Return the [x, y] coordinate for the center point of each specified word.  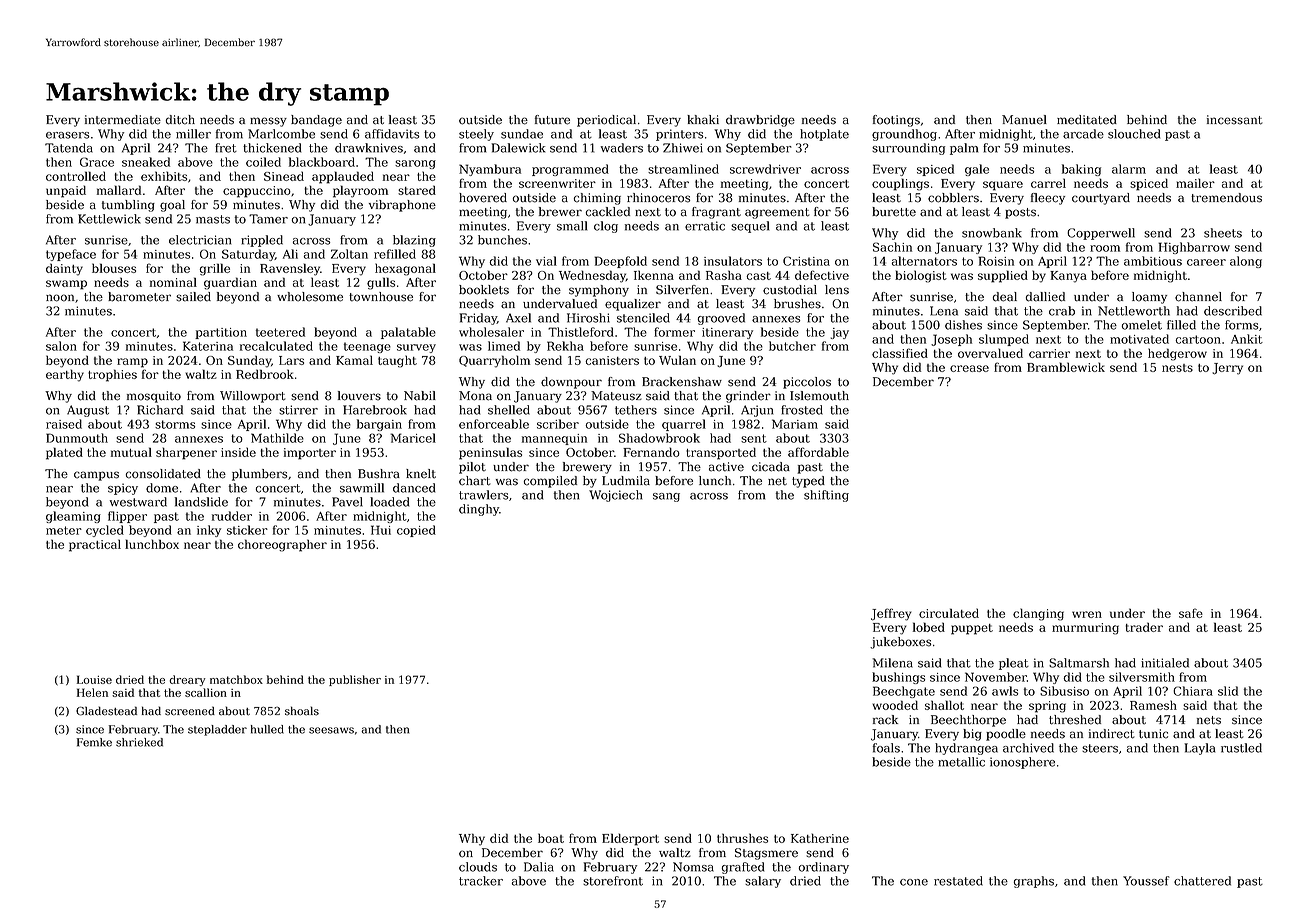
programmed [570, 170]
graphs [1034, 882]
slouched [1134, 134]
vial [546, 261]
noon [60, 298]
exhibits [164, 176]
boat [551, 838]
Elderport [630, 839]
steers [1100, 748]
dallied [1045, 297]
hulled [267, 729]
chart [475, 481]
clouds [478, 867]
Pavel [347, 502]
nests [1177, 368]
